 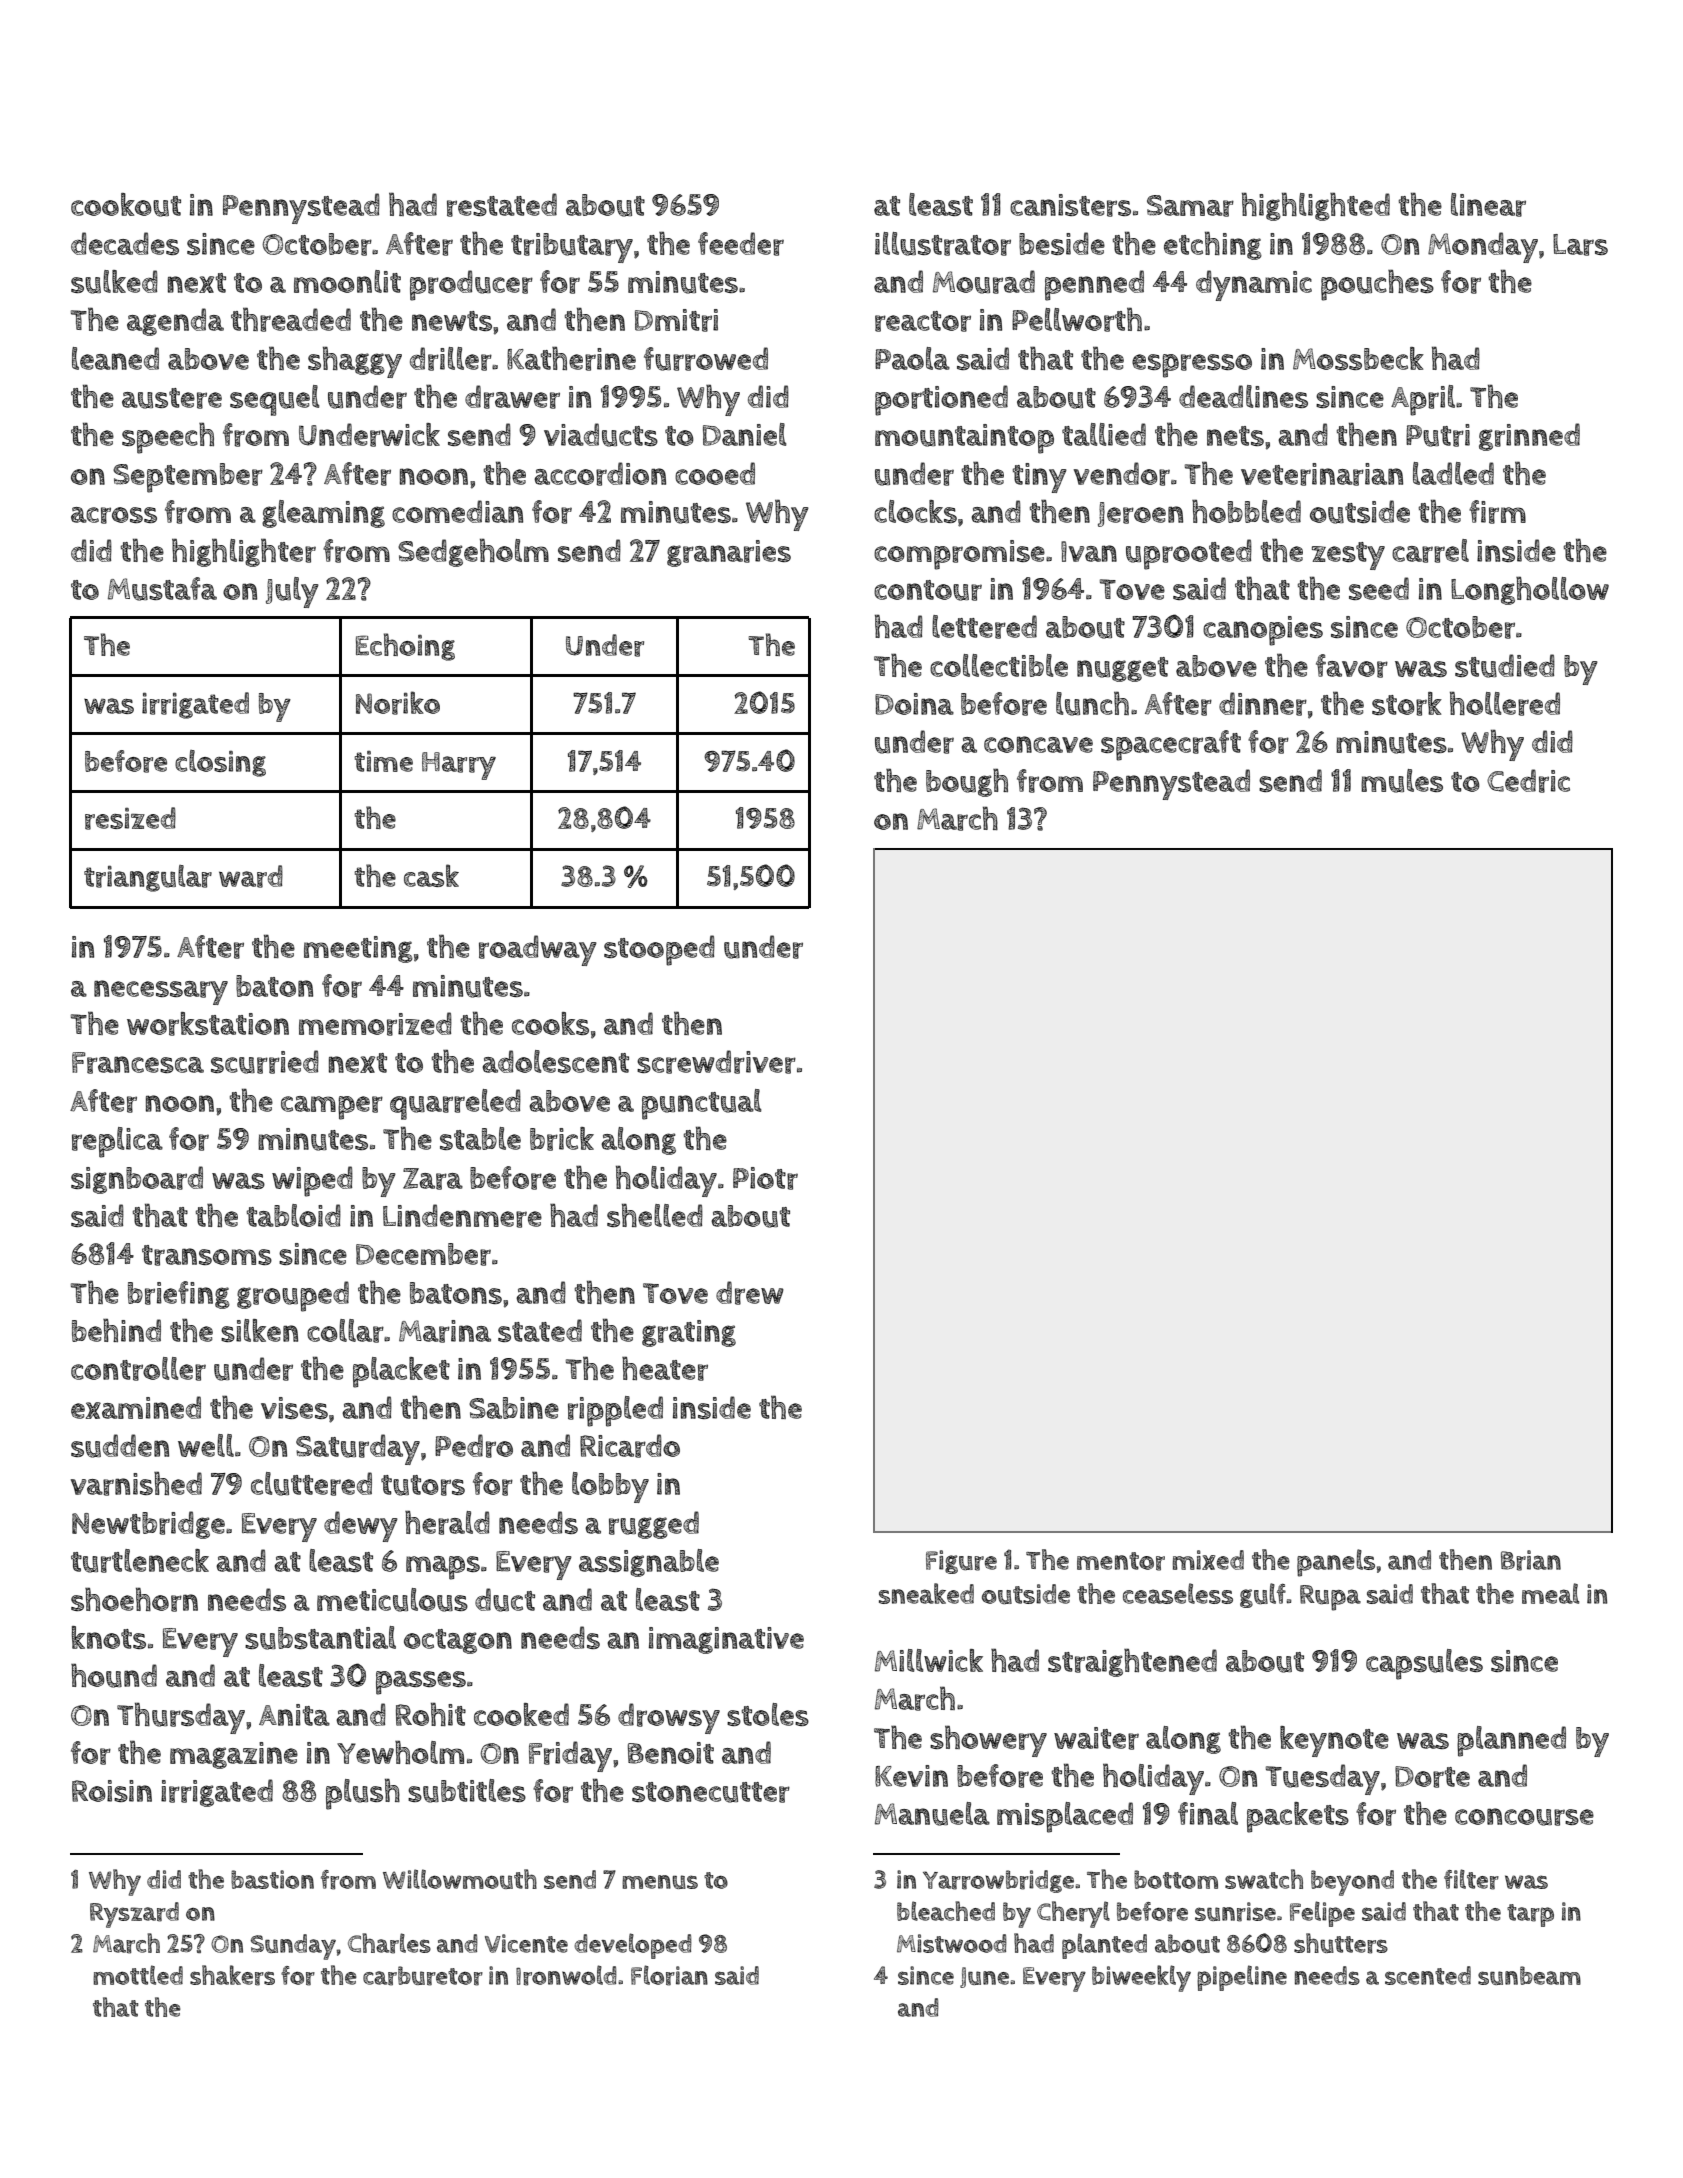 What do you see at coordinates (126, 205) in the document?
I see `cookout` at bounding box center [126, 205].
